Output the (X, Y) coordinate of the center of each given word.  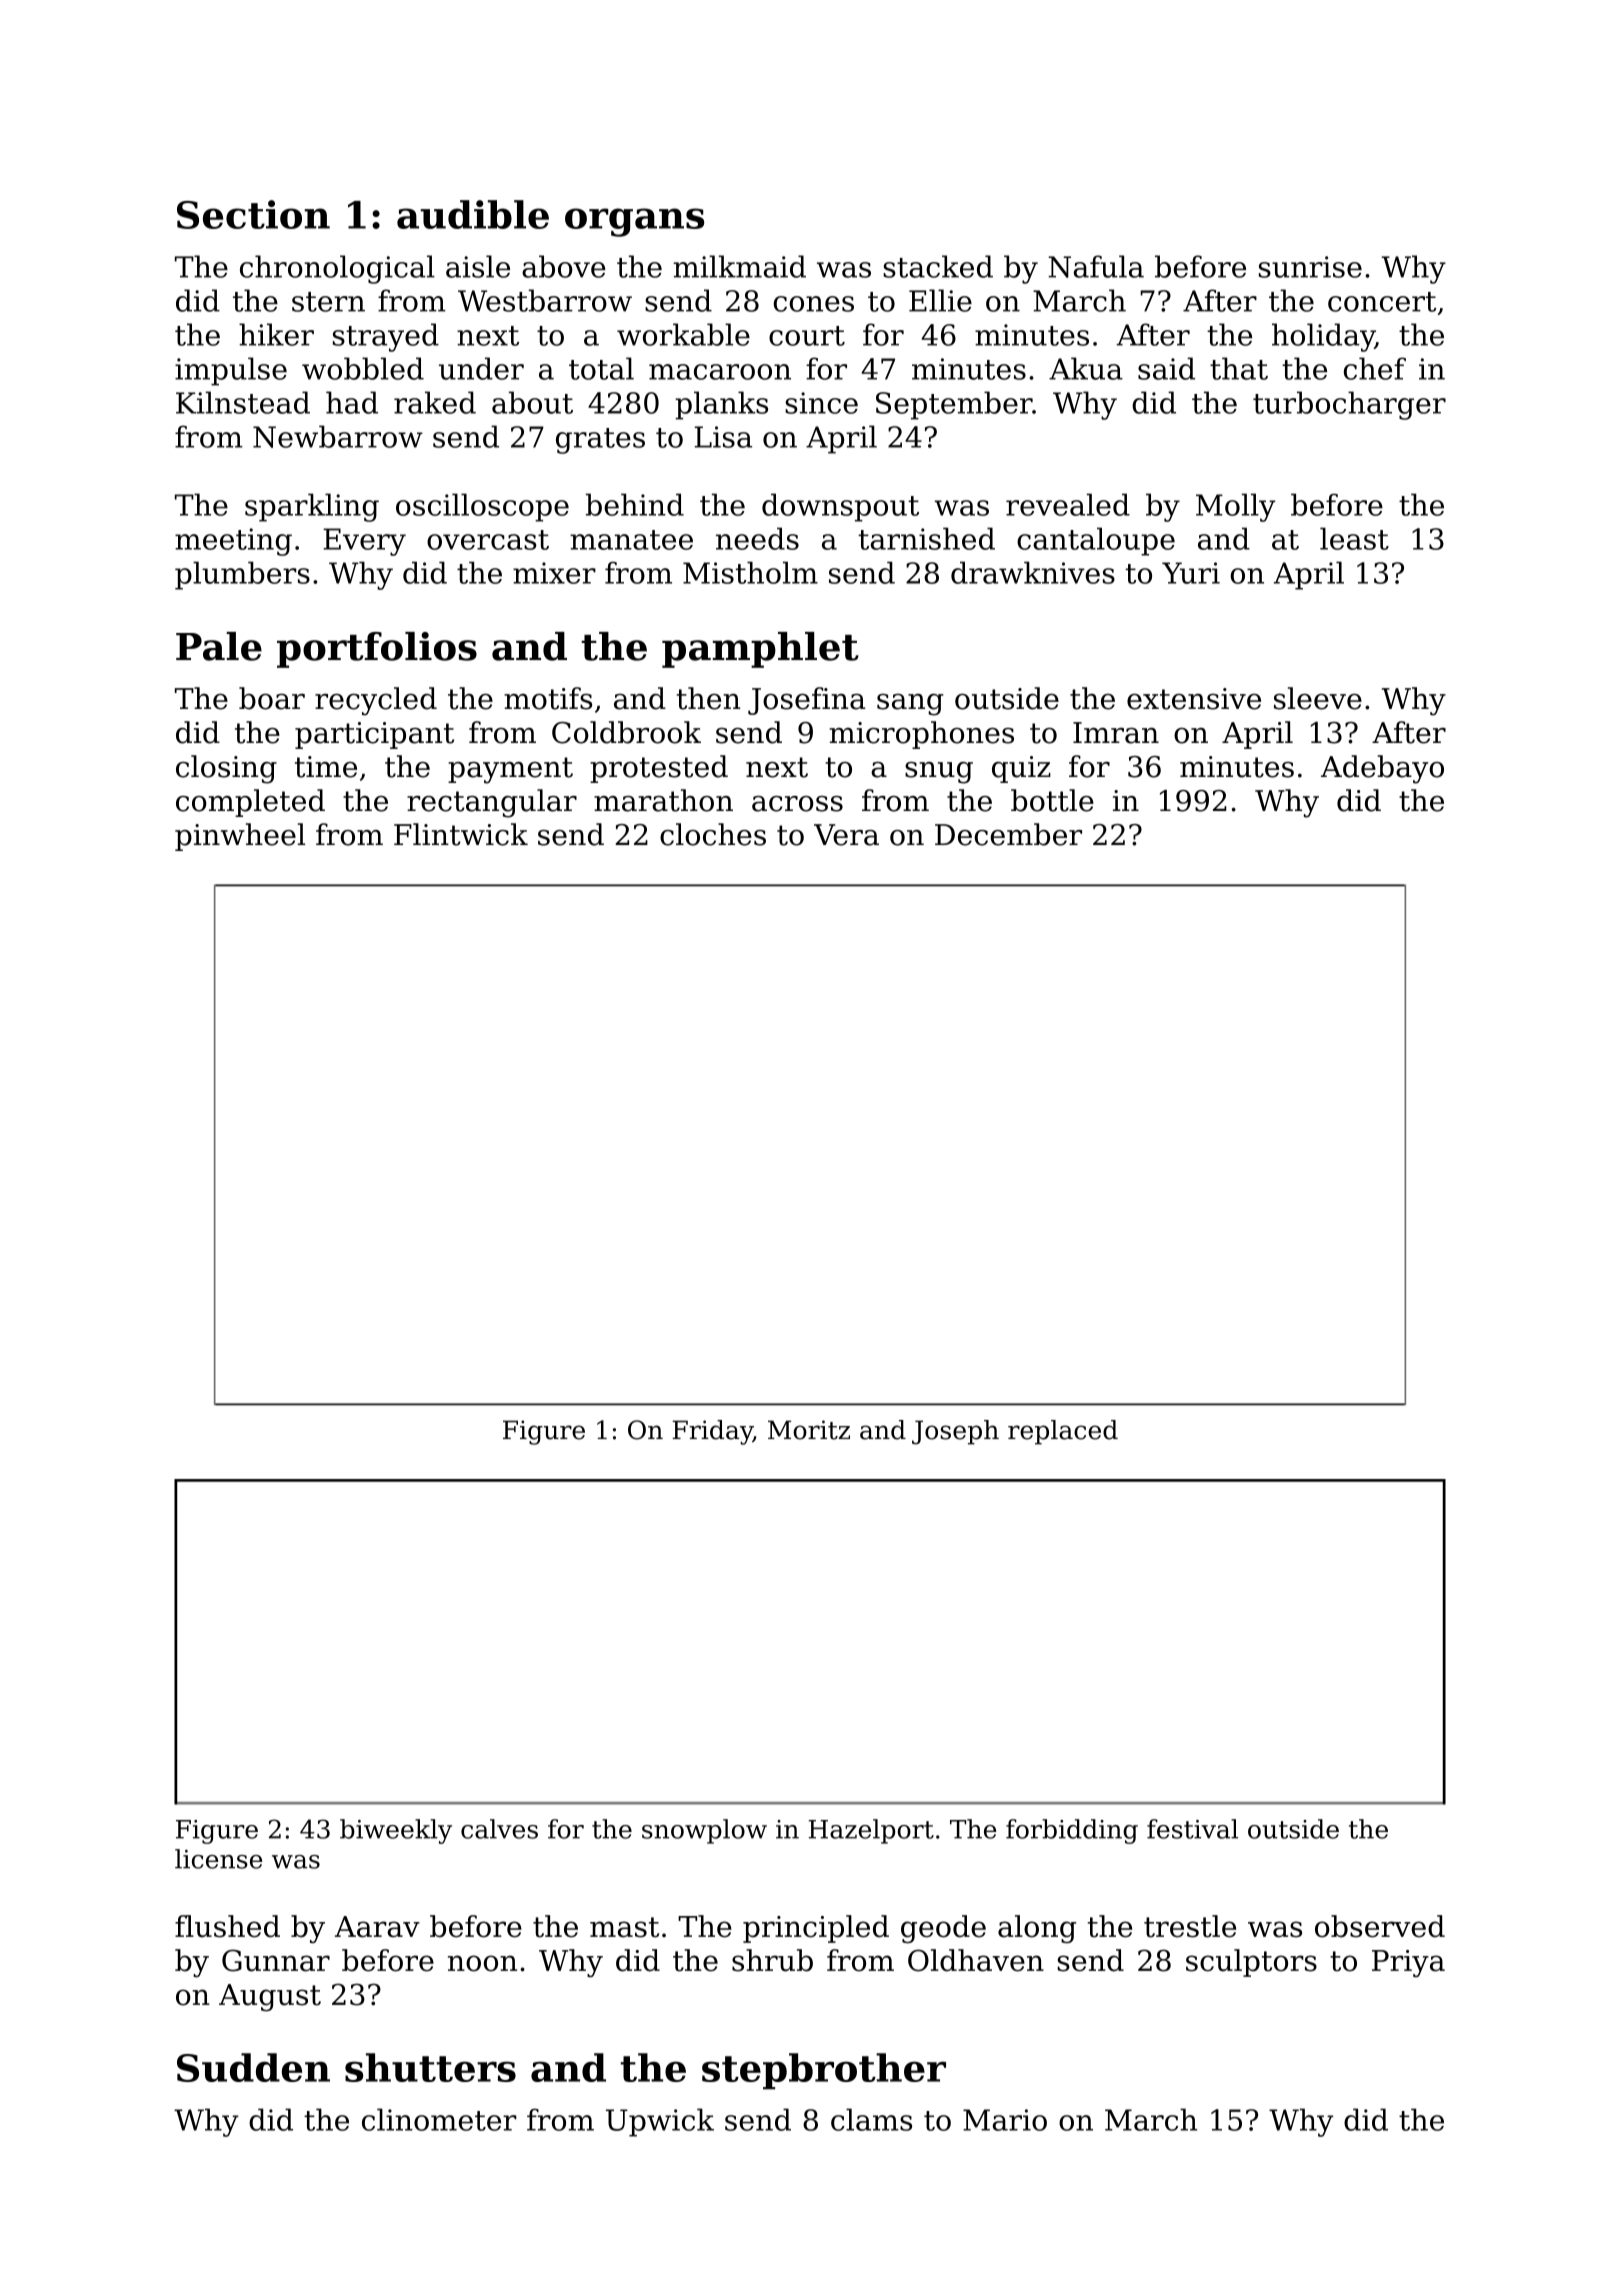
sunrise (1310, 267)
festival (1192, 1829)
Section (253, 214)
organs (634, 222)
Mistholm (750, 573)
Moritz (809, 1430)
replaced (1063, 1432)
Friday (713, 1432)
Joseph (955, 1432)
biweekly (396, 1831)
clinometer (439, 2119)
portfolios (377, 650)
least (1354, 538)
